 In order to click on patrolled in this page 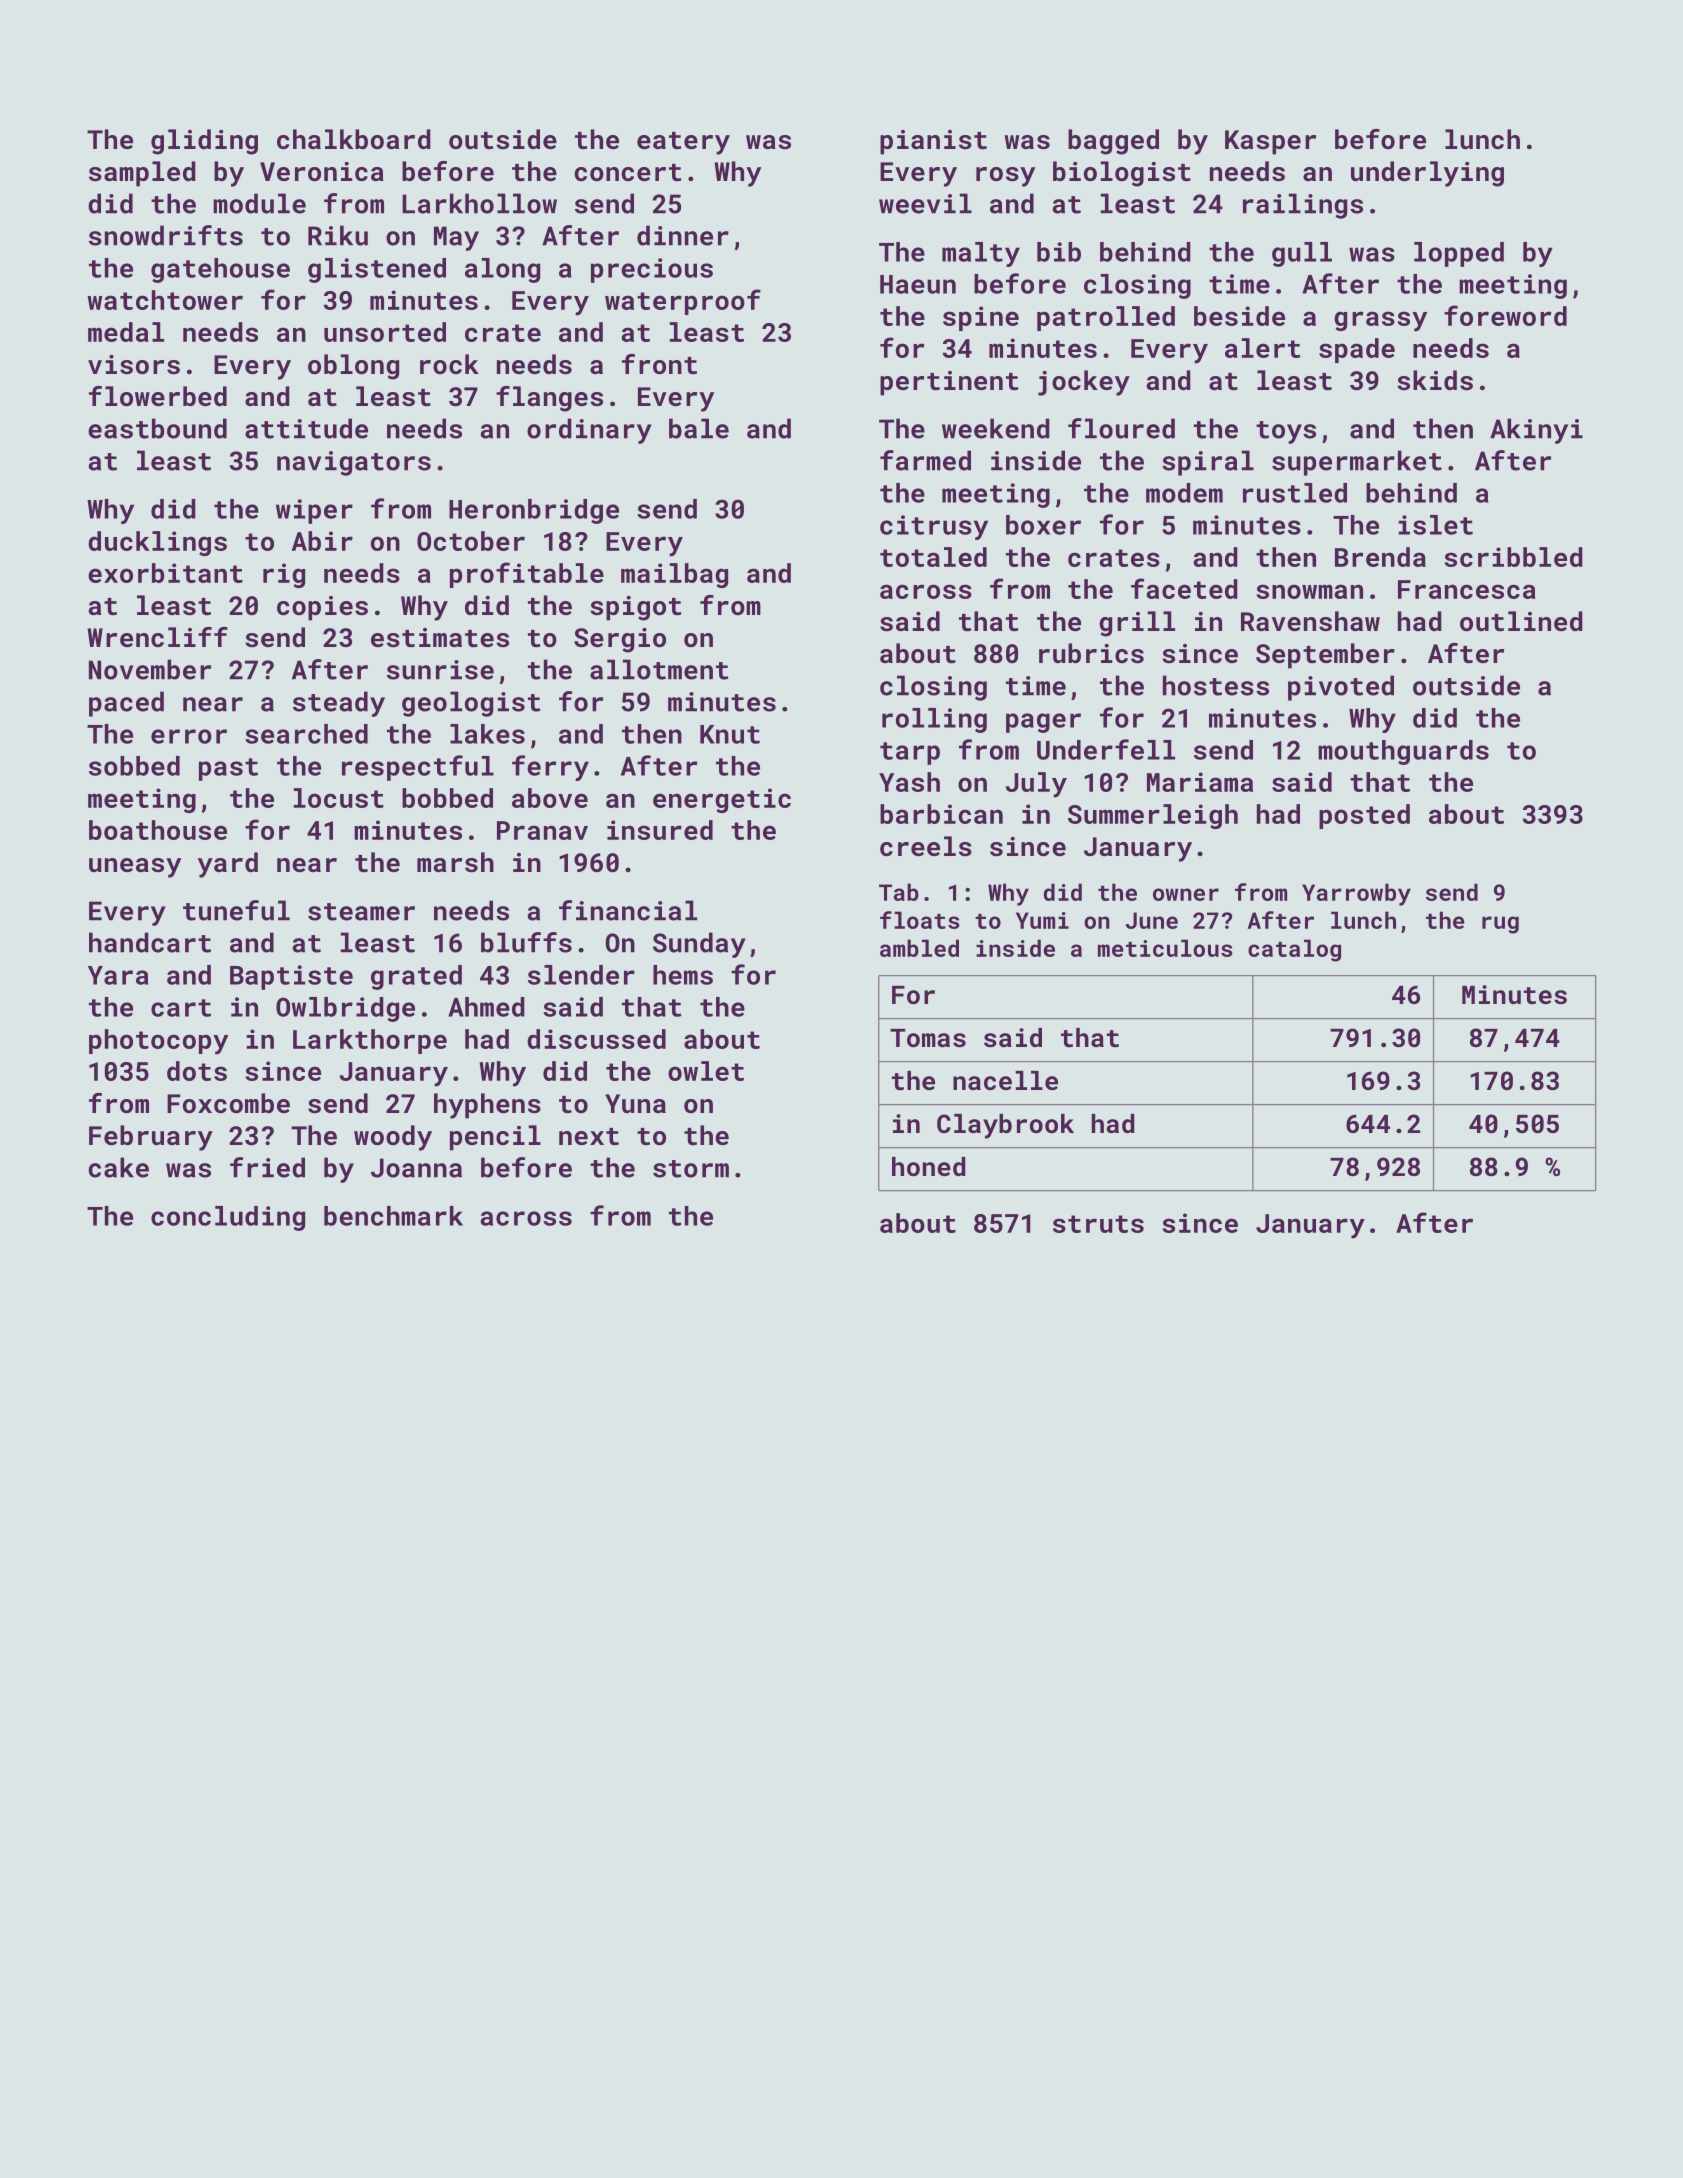, I will do `click(1106, 318)`.
